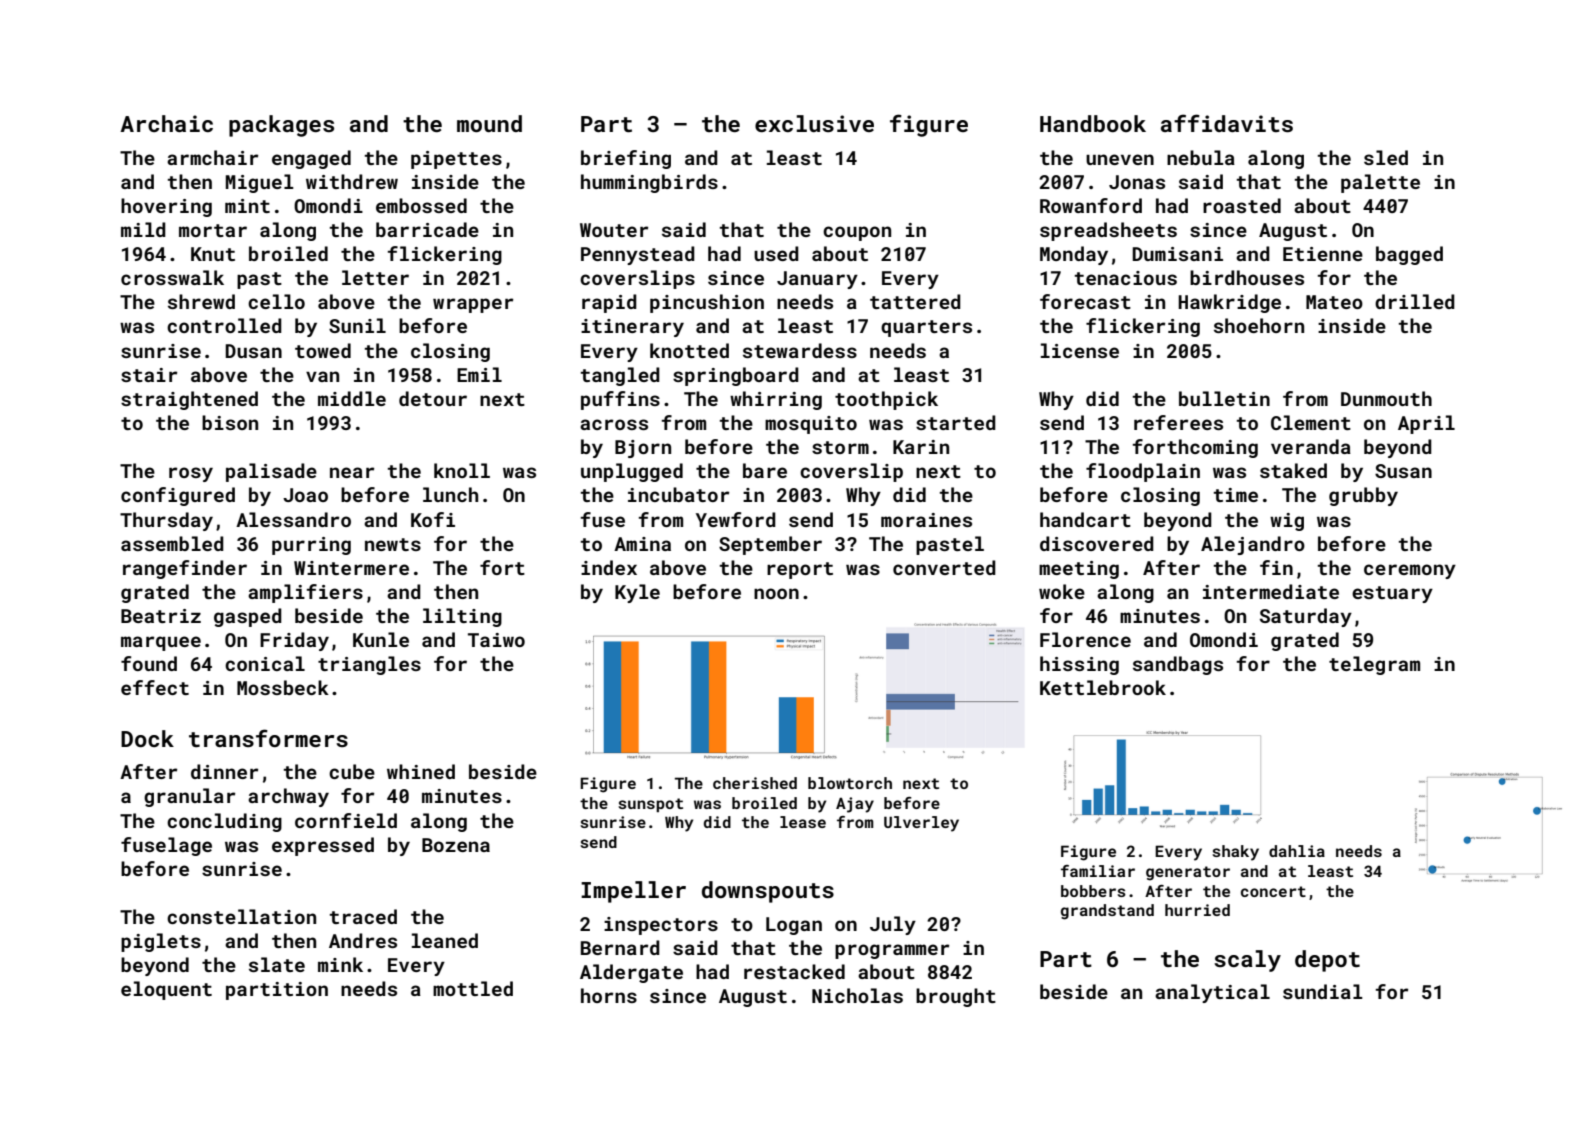  I want to click on Knut, so click(213, 254).
